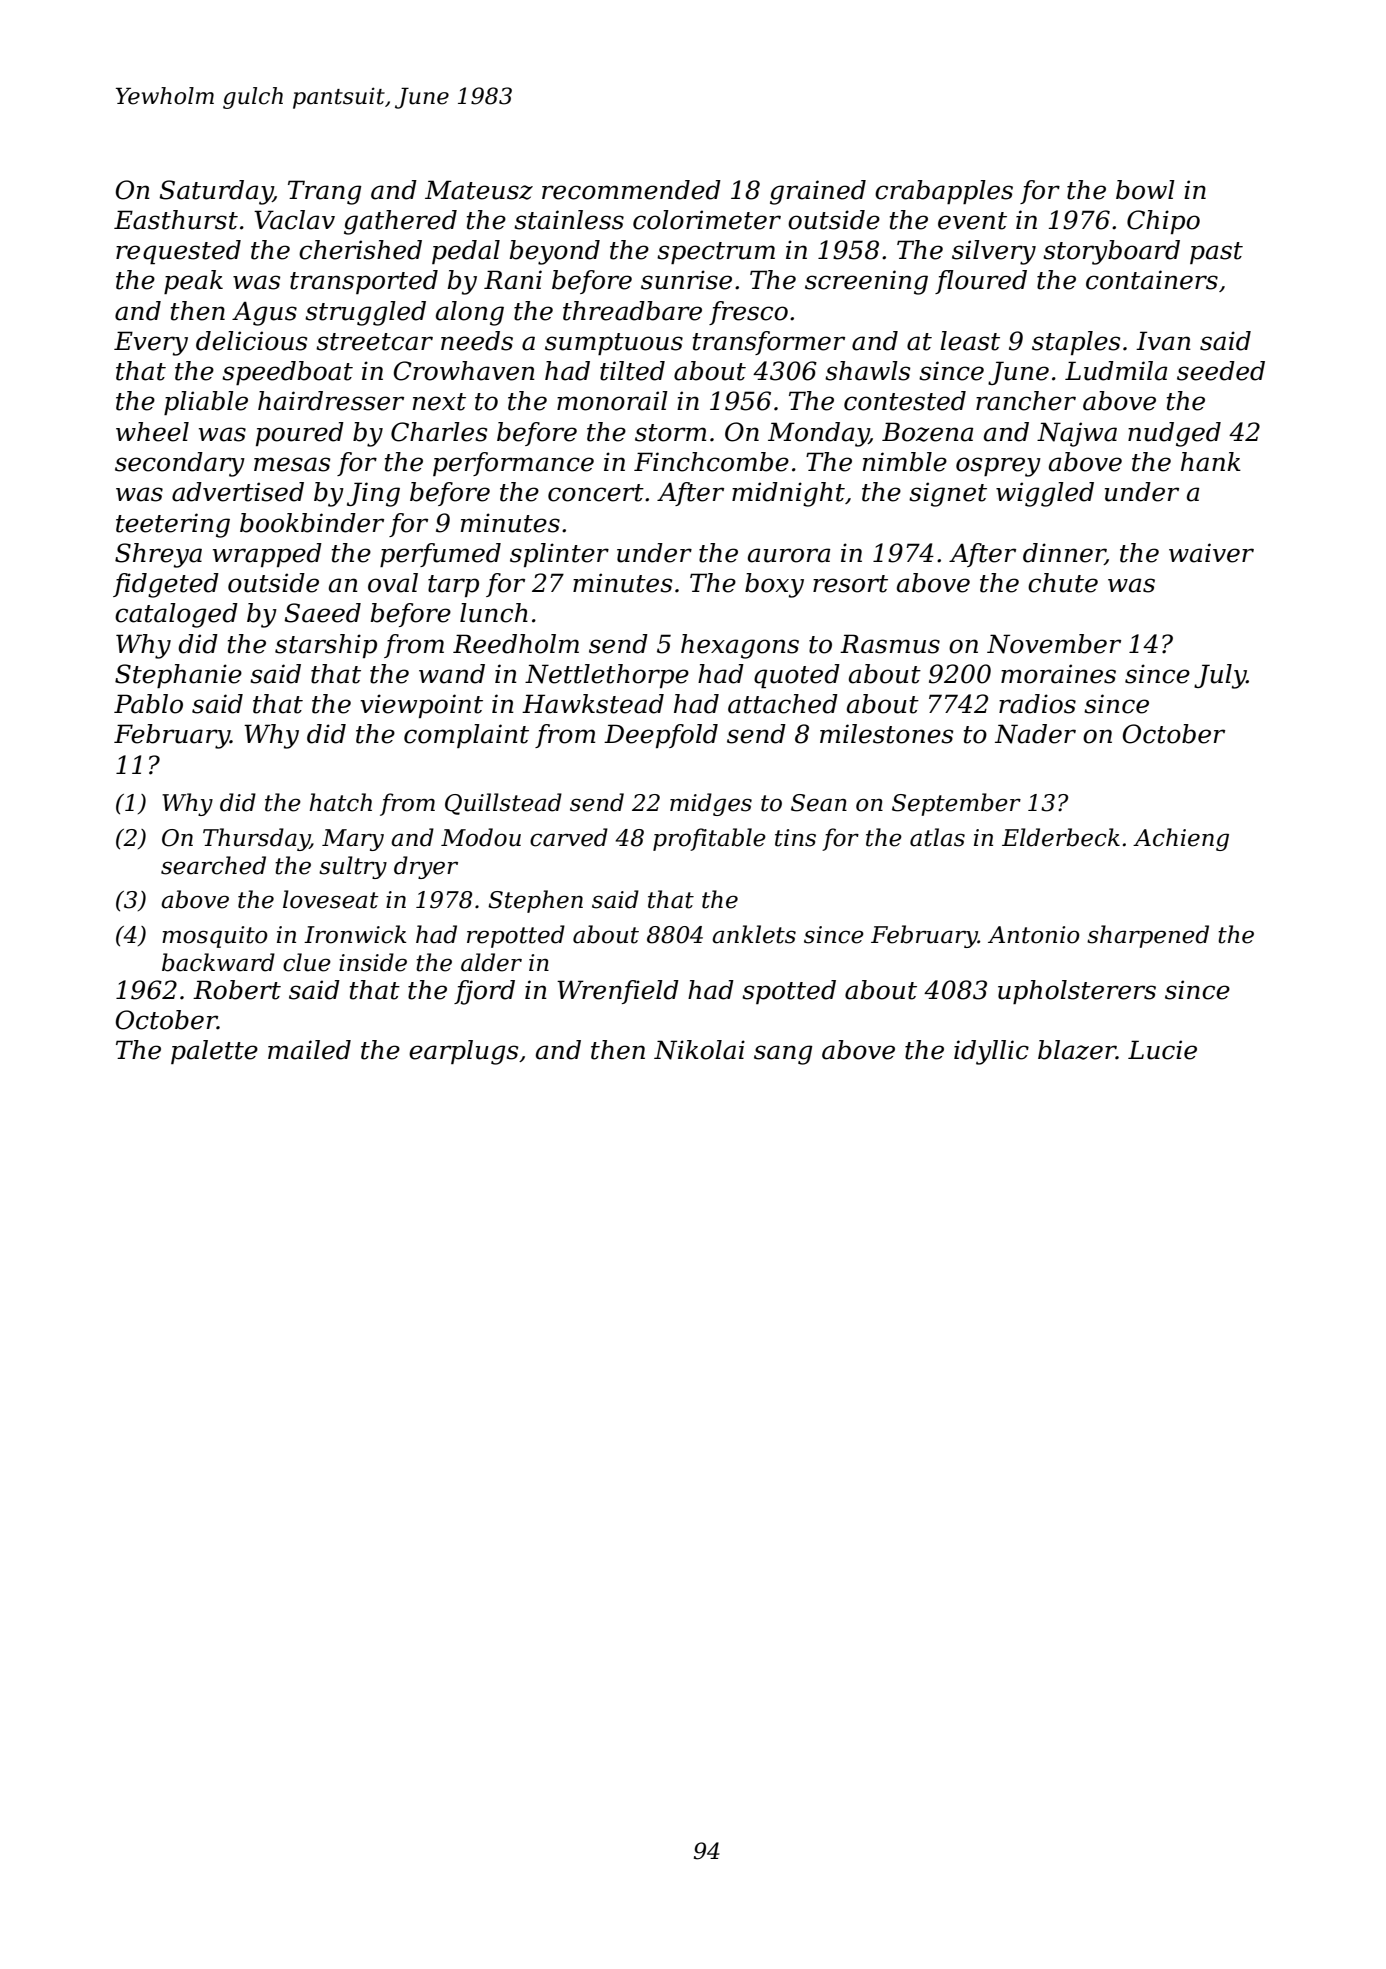  Describe the element at coordinates (1152, 280) in the image. I see `containers` at that location.
